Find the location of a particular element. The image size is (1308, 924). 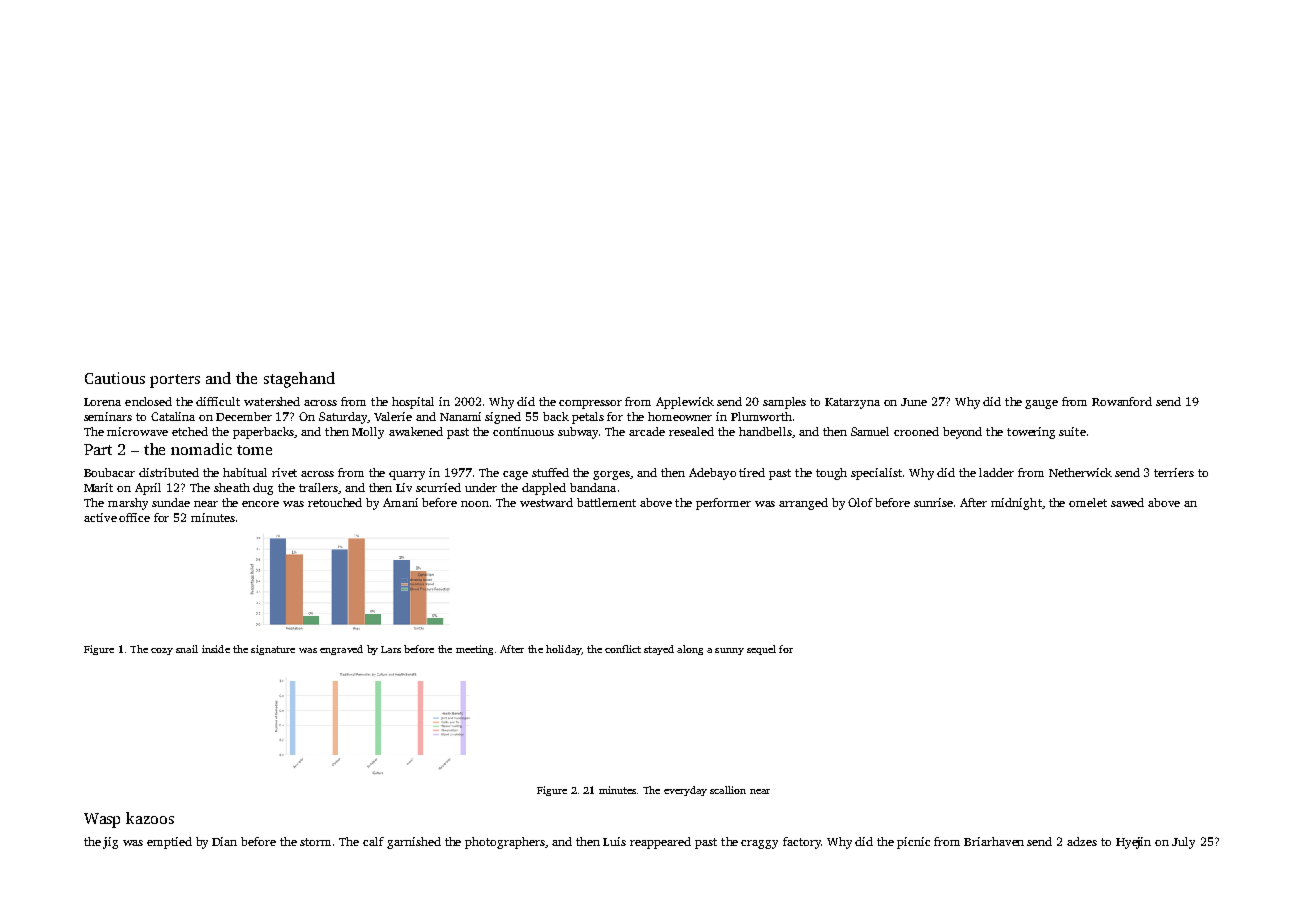

stayed is located at coordinates (659, 650).
